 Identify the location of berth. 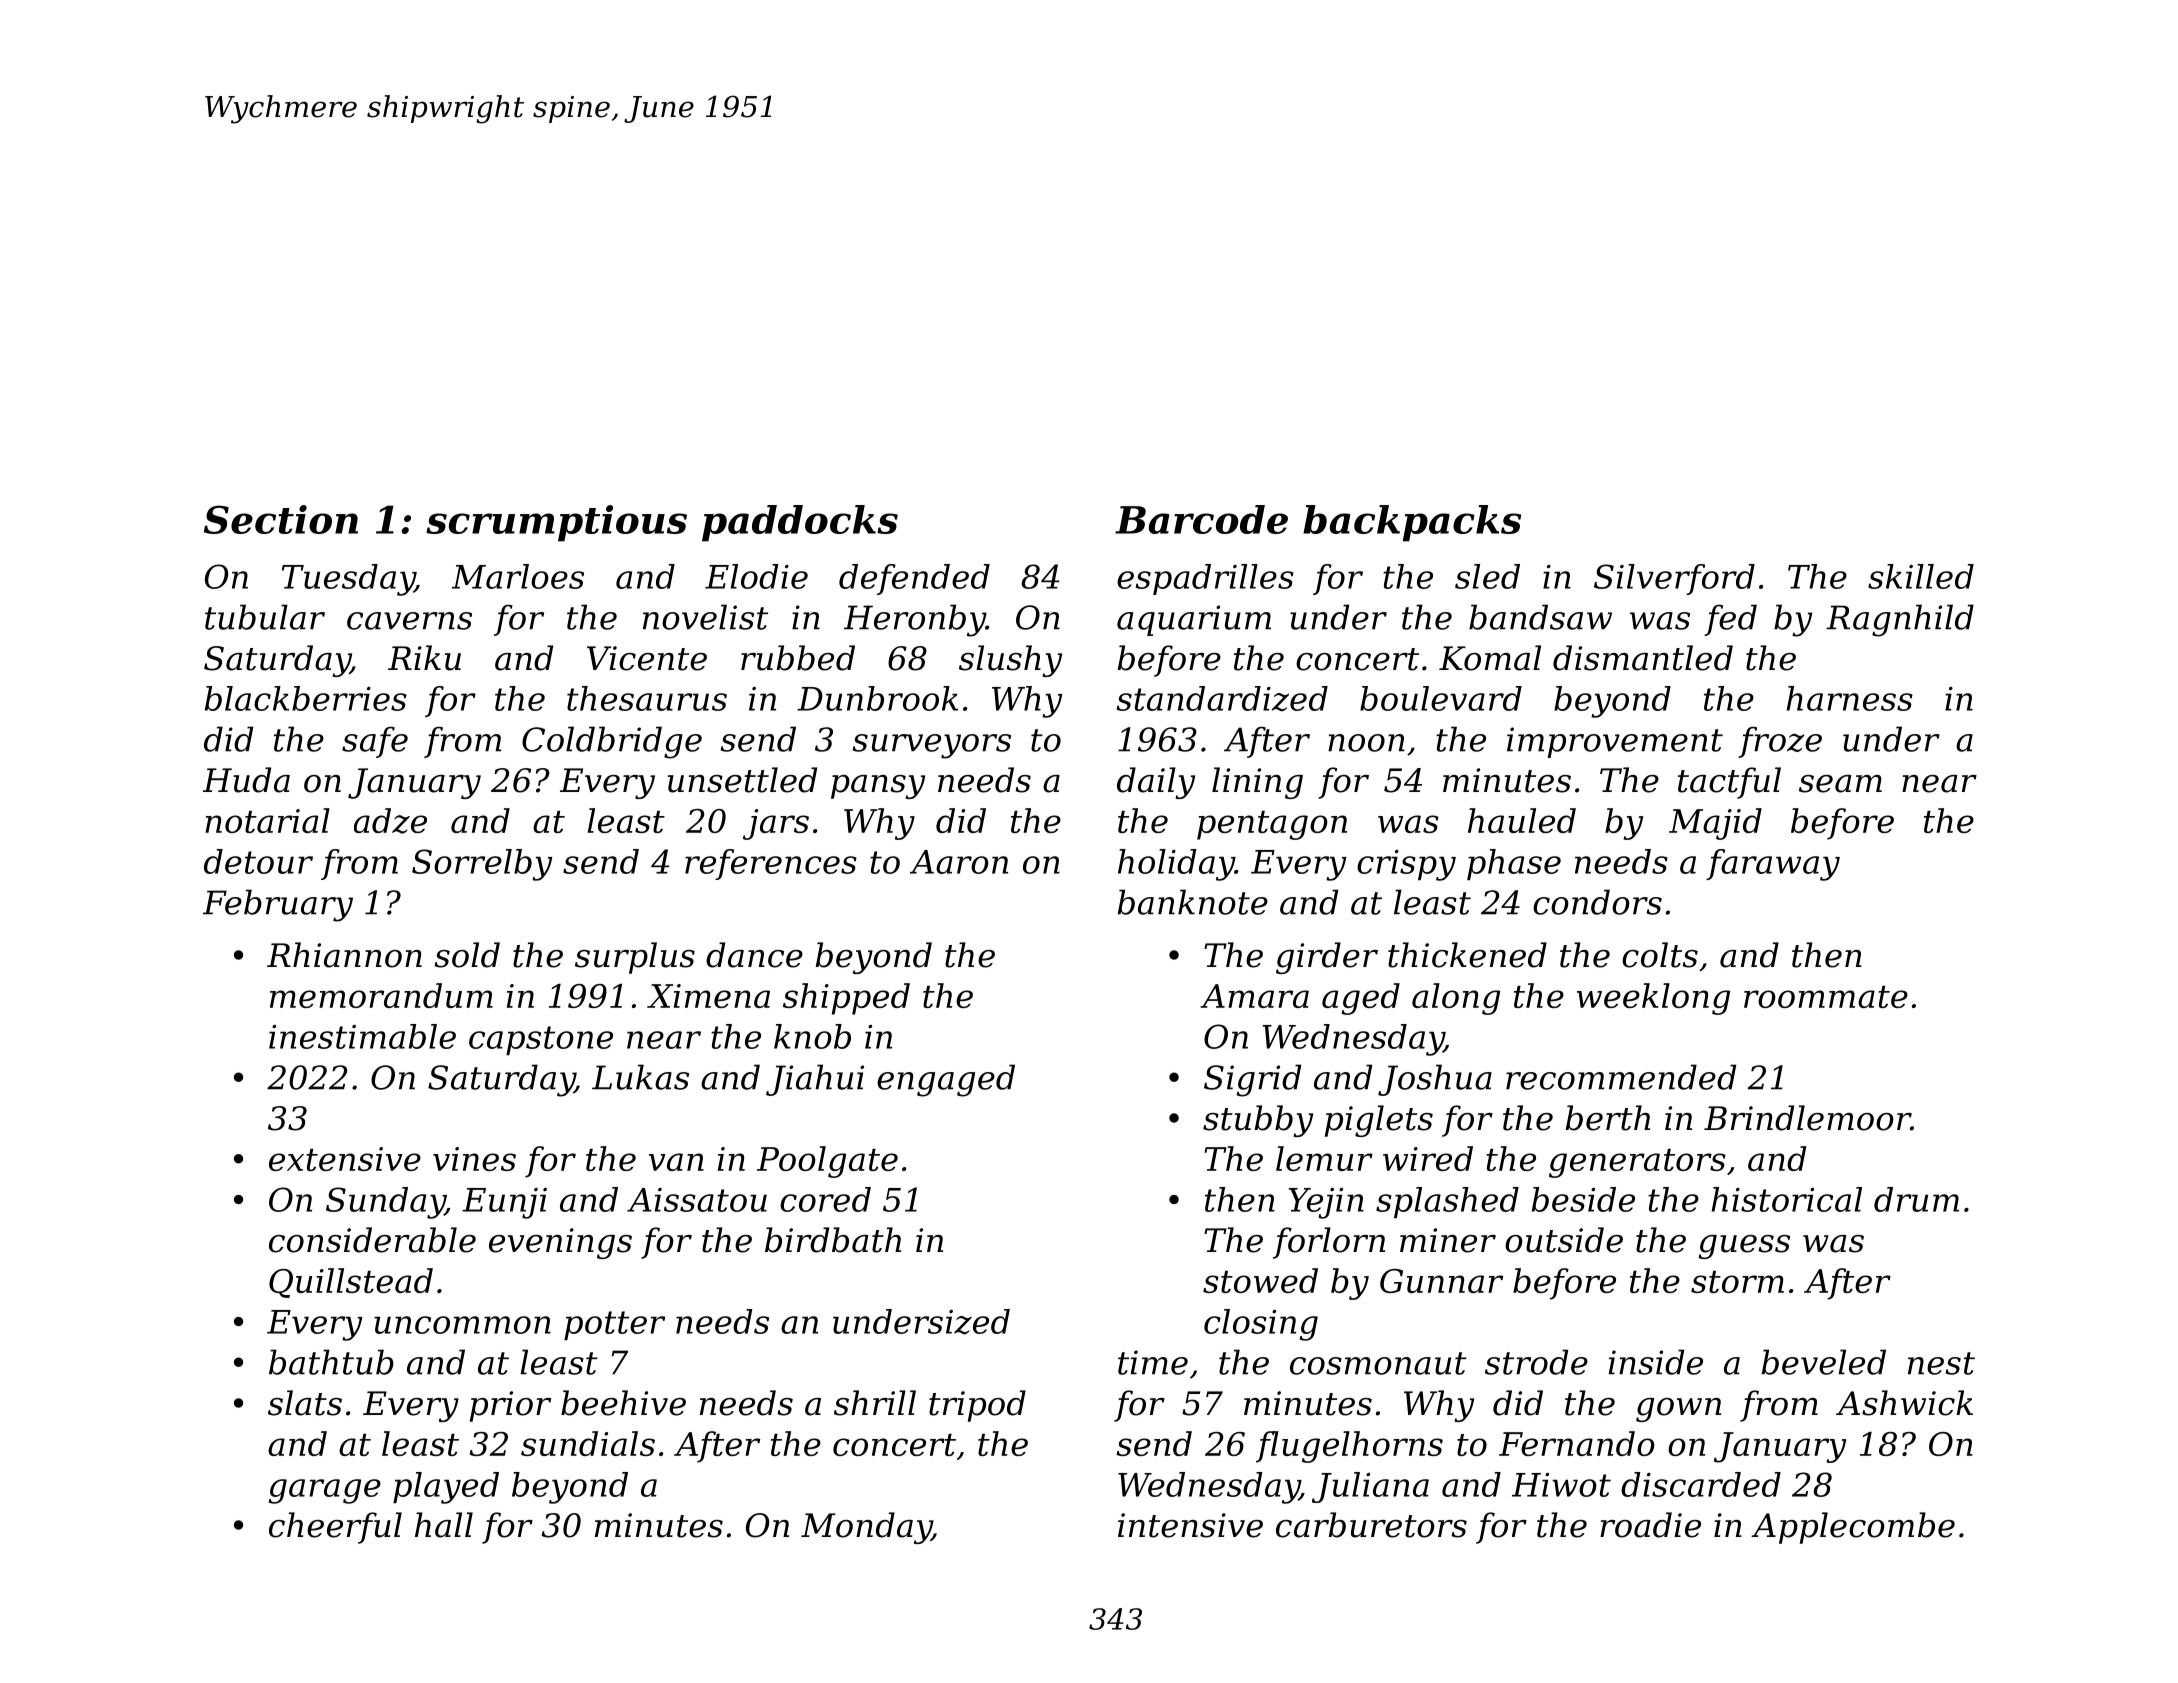
(1607, 1118).
